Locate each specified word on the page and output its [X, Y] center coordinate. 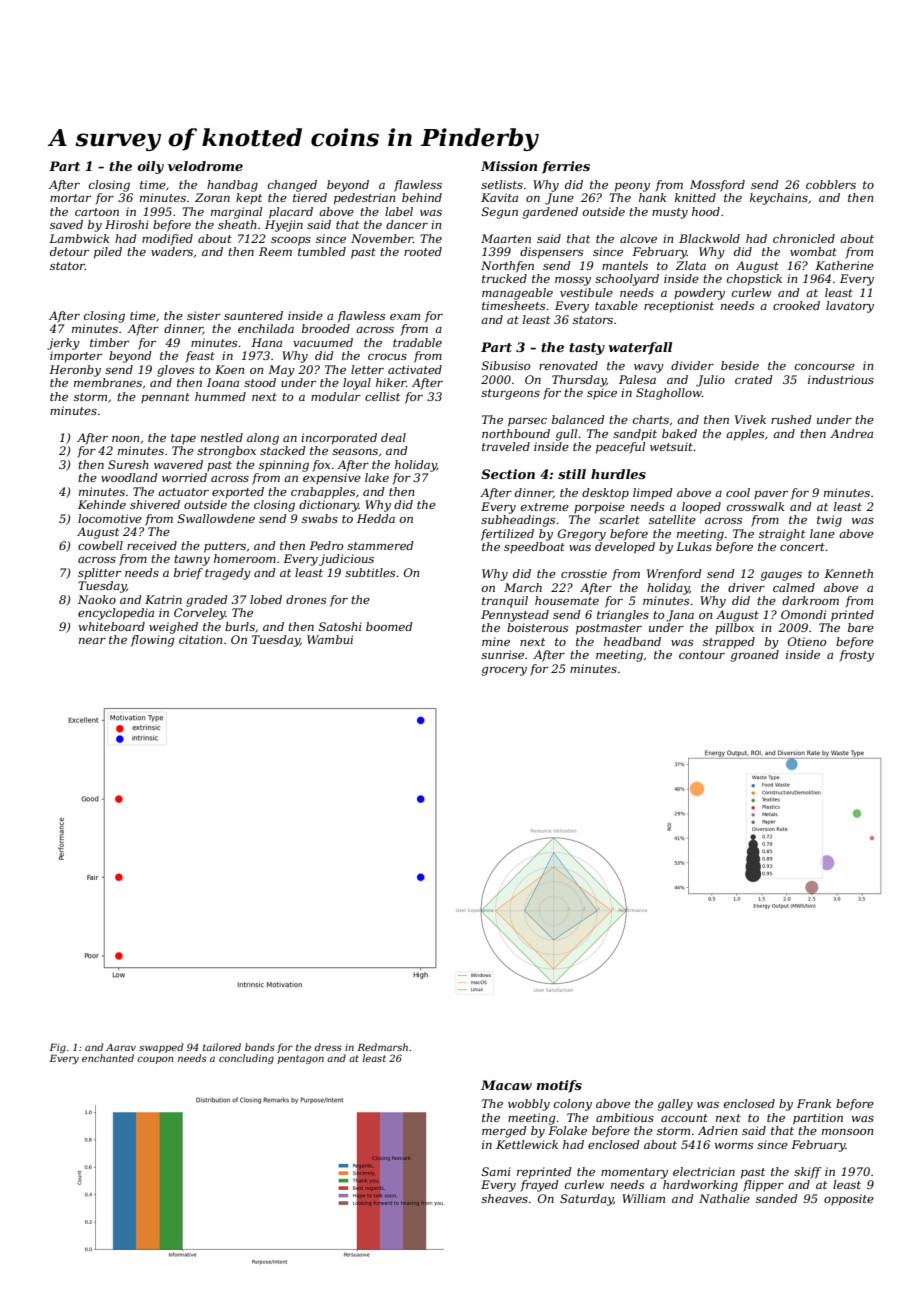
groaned [755, 656]
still [572, 474]
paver [771, 495]
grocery [504, 671]
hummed [220, 396]
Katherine [844, 265]
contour [702, 655]
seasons [355, 452]
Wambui [330, 639]
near [92, 641]
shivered [155, 504]
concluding [246, 1059]
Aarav [121, 1047]
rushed [791, 419]
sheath [237, 224]
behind [422, 197]
